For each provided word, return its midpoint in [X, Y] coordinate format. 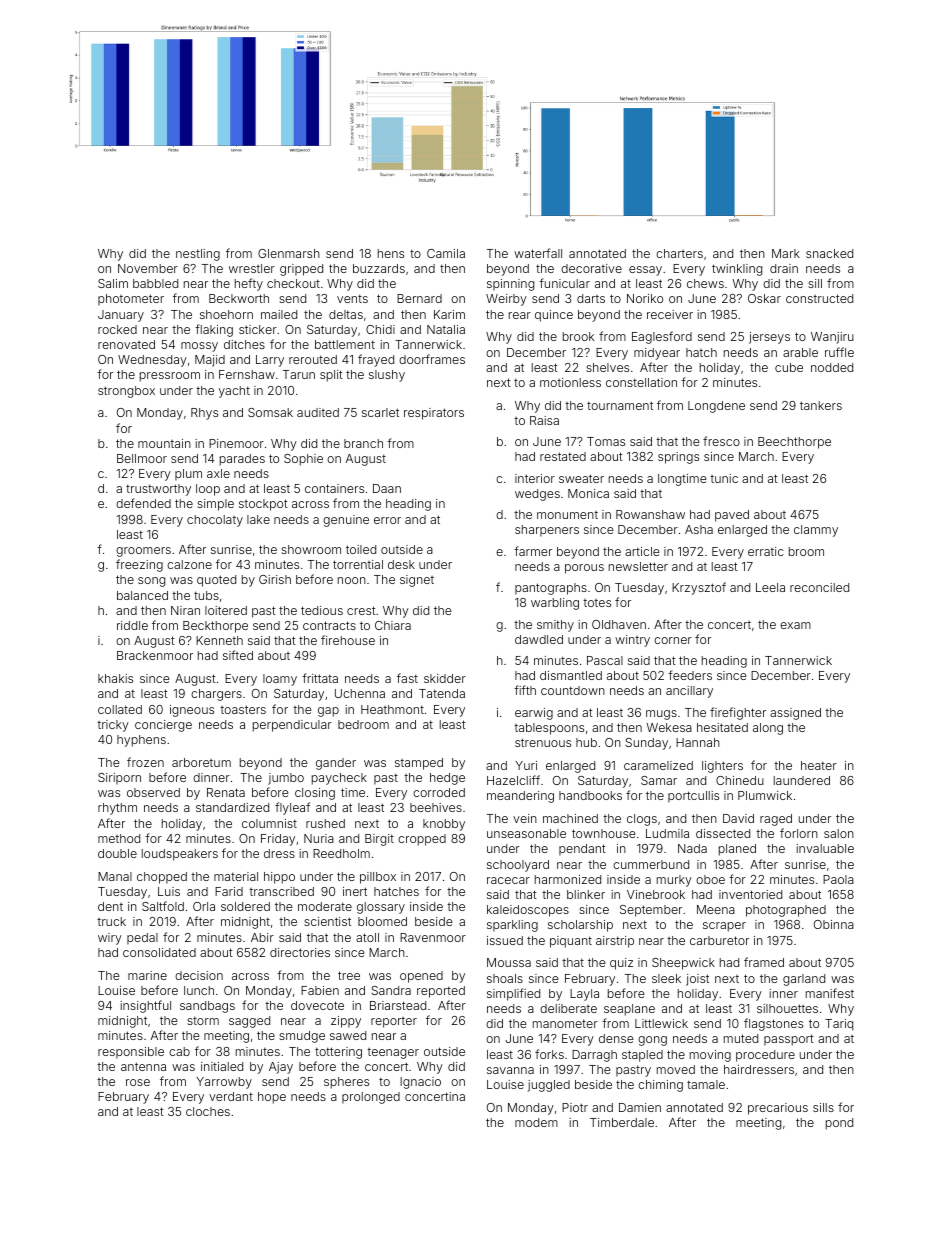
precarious [778, 1109]
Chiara [393, 625]
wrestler [252, 268]
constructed [819, 298]
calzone [189, 564]
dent [110, 906]
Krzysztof [699, 588]
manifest [830, 993]
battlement [345, 344]
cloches [208, 1111]
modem [536, 1122]
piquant [571, 942]
